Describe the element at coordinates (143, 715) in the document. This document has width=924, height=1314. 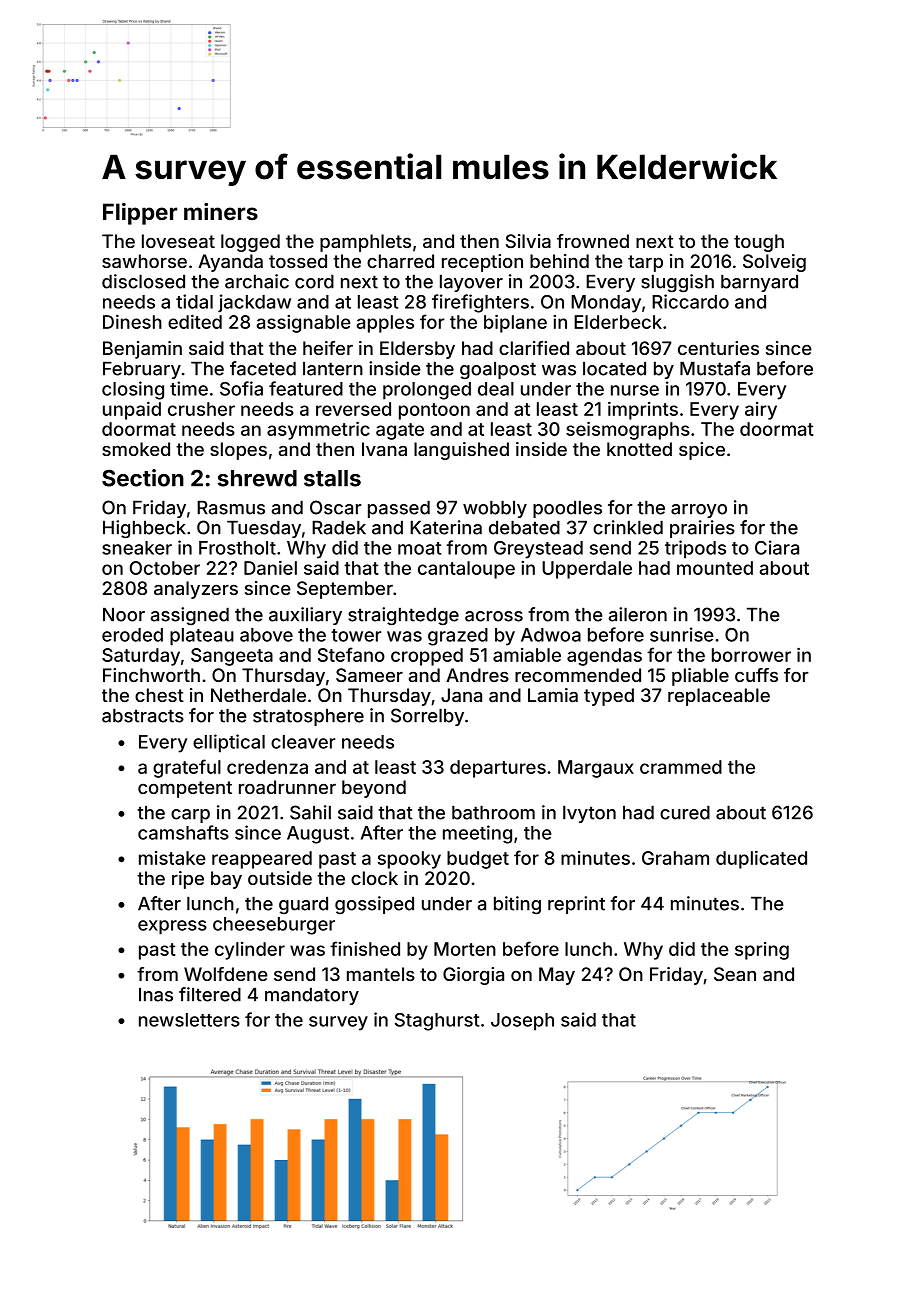
I see `abstracts` at that location.
